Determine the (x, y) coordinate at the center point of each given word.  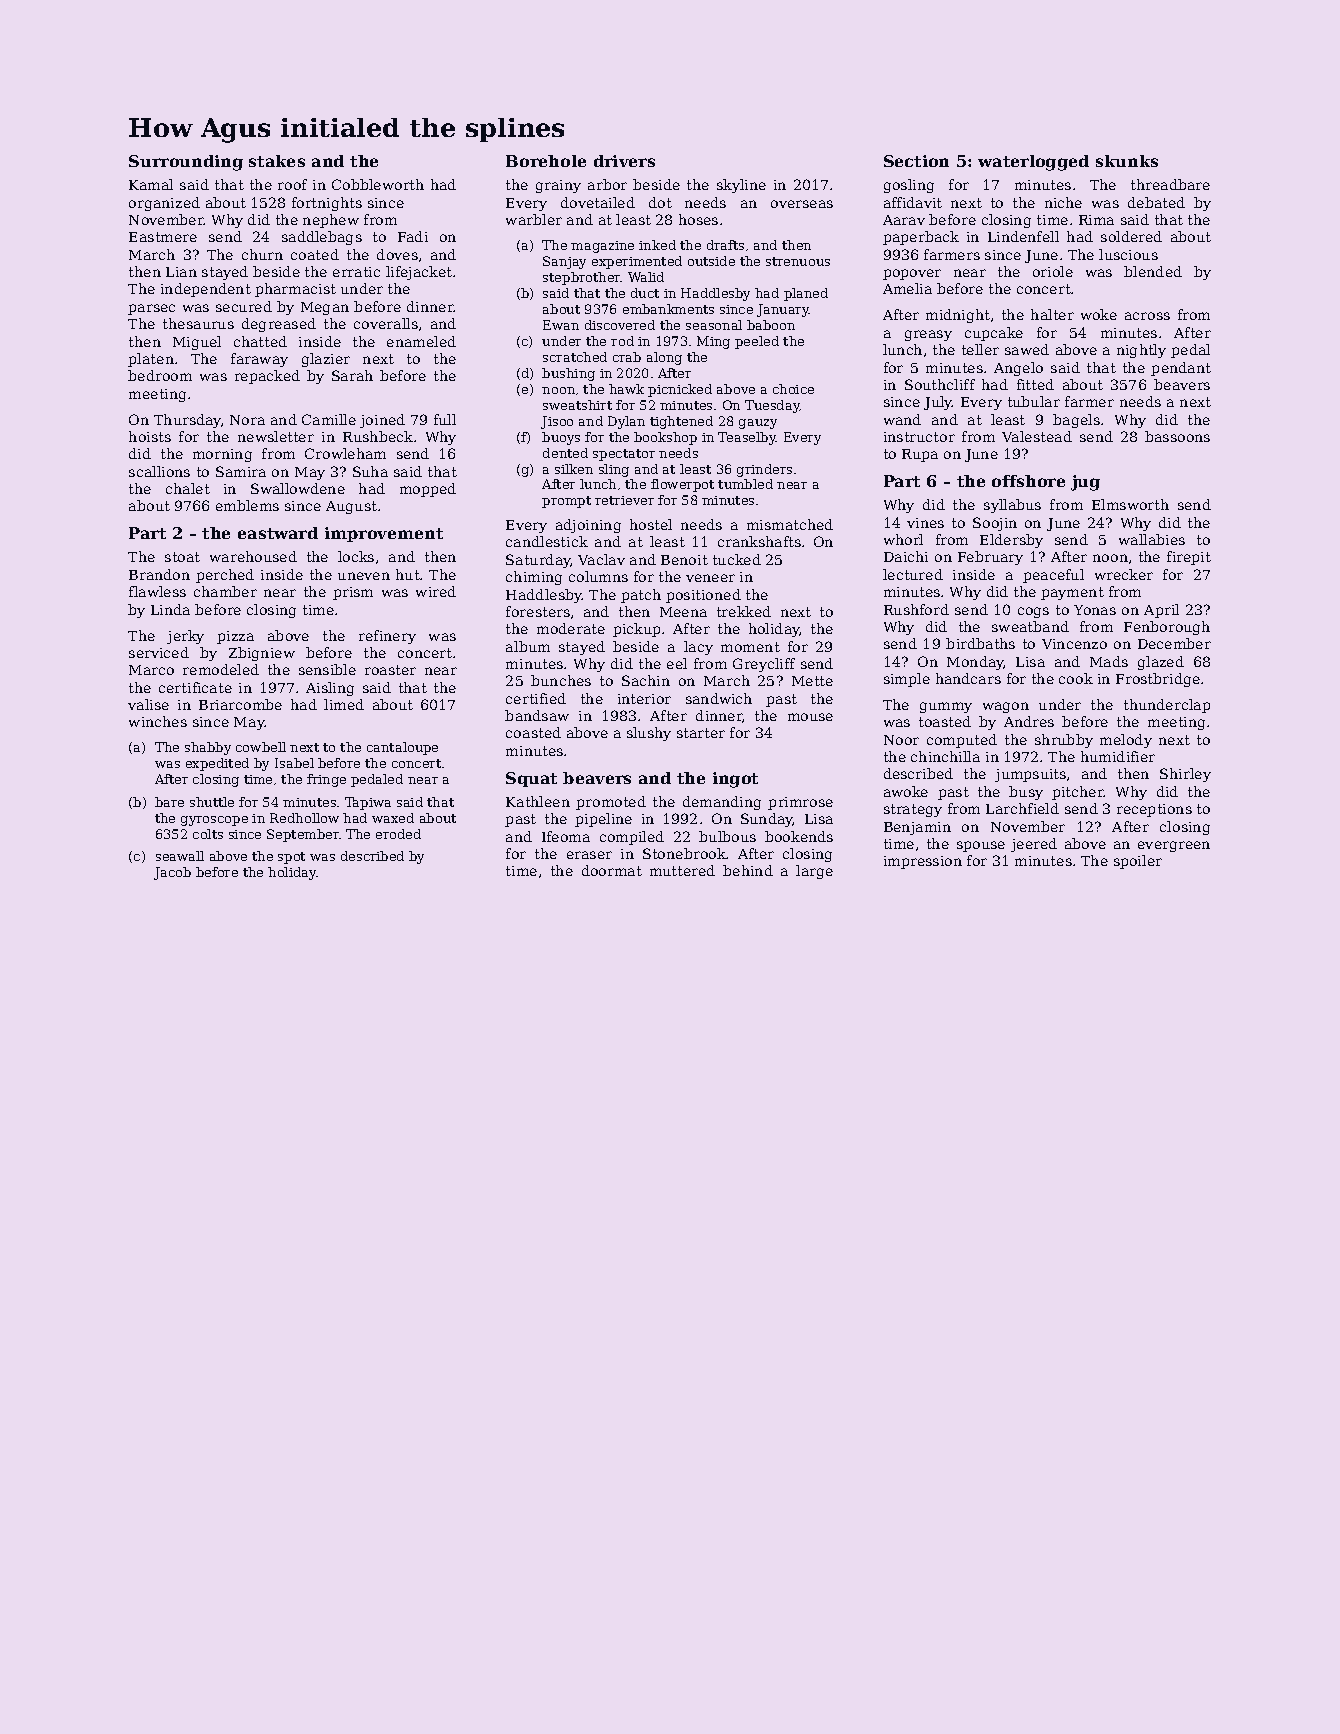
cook (1076, 678)
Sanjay (564, 262)
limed (344, 704)
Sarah (352, 375)
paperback (921, 238)
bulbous (727, 836)
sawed (1027, 349)
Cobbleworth (378, 184)
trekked (744, 611)
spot (291, 858)
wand (902, 419)
